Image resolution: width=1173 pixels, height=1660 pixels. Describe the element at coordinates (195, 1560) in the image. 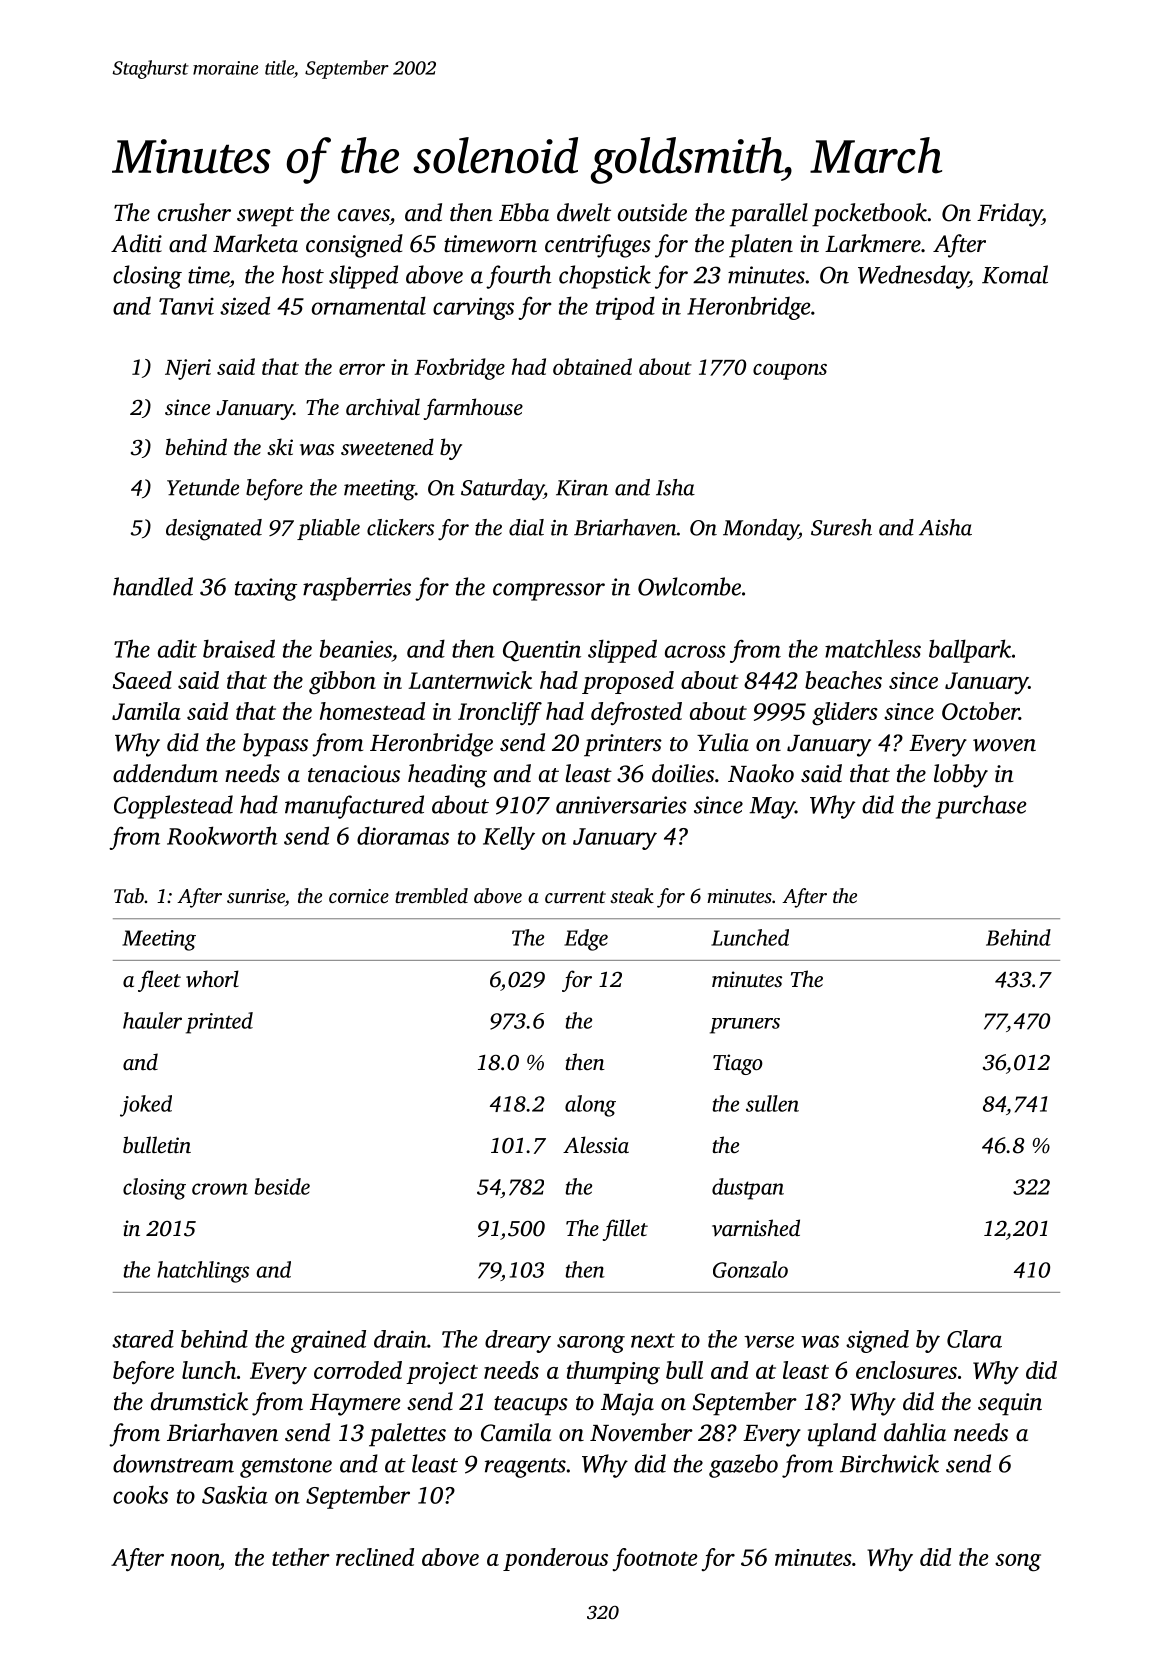

I see `noon` at that location.
